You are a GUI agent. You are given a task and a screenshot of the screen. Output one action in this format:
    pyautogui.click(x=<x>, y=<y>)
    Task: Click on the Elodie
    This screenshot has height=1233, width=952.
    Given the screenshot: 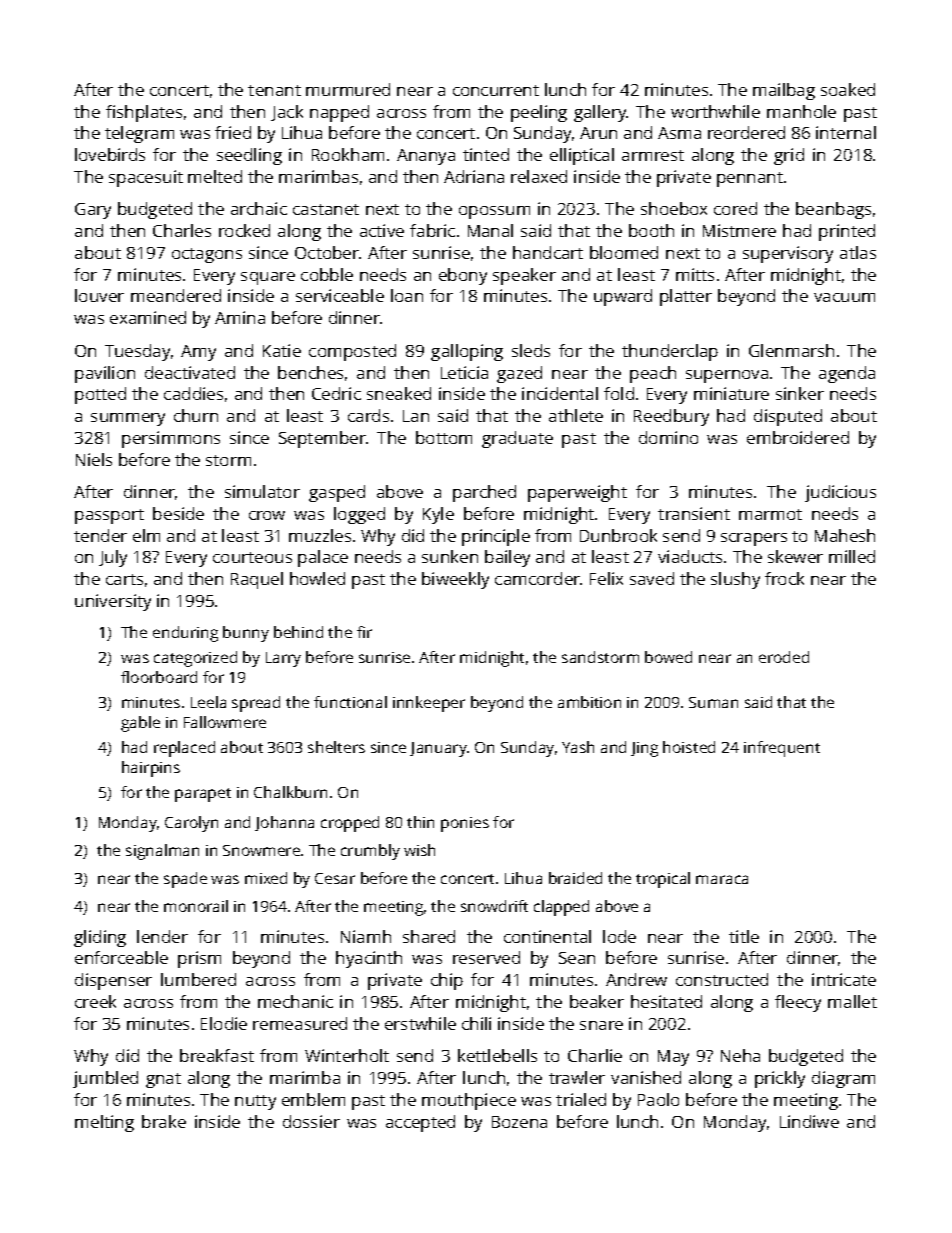 What is the action you would take?
    pyautogui.click(x=224, y=1023)
